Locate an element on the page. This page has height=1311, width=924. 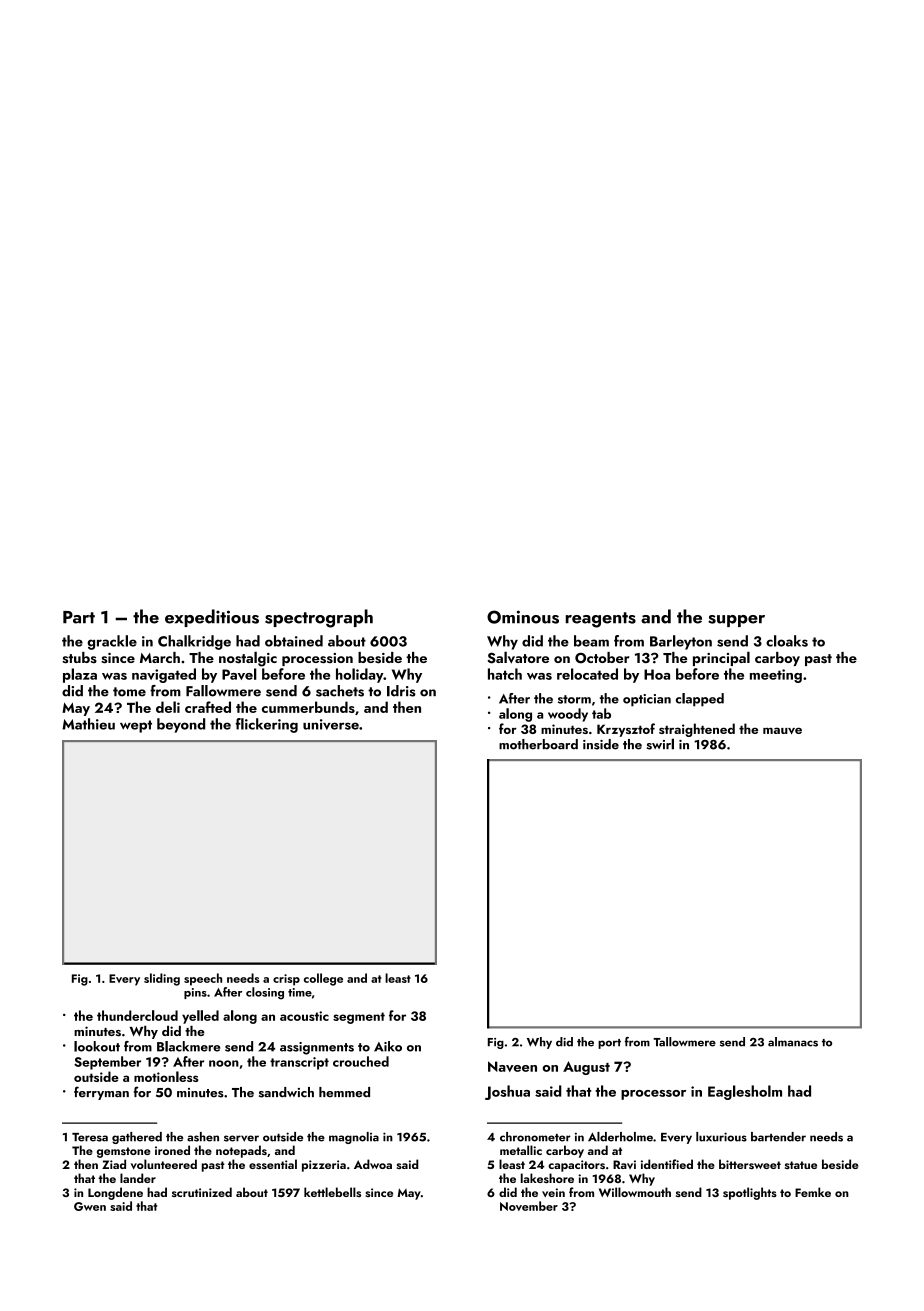
supper is located at coordinates (736, 621).
